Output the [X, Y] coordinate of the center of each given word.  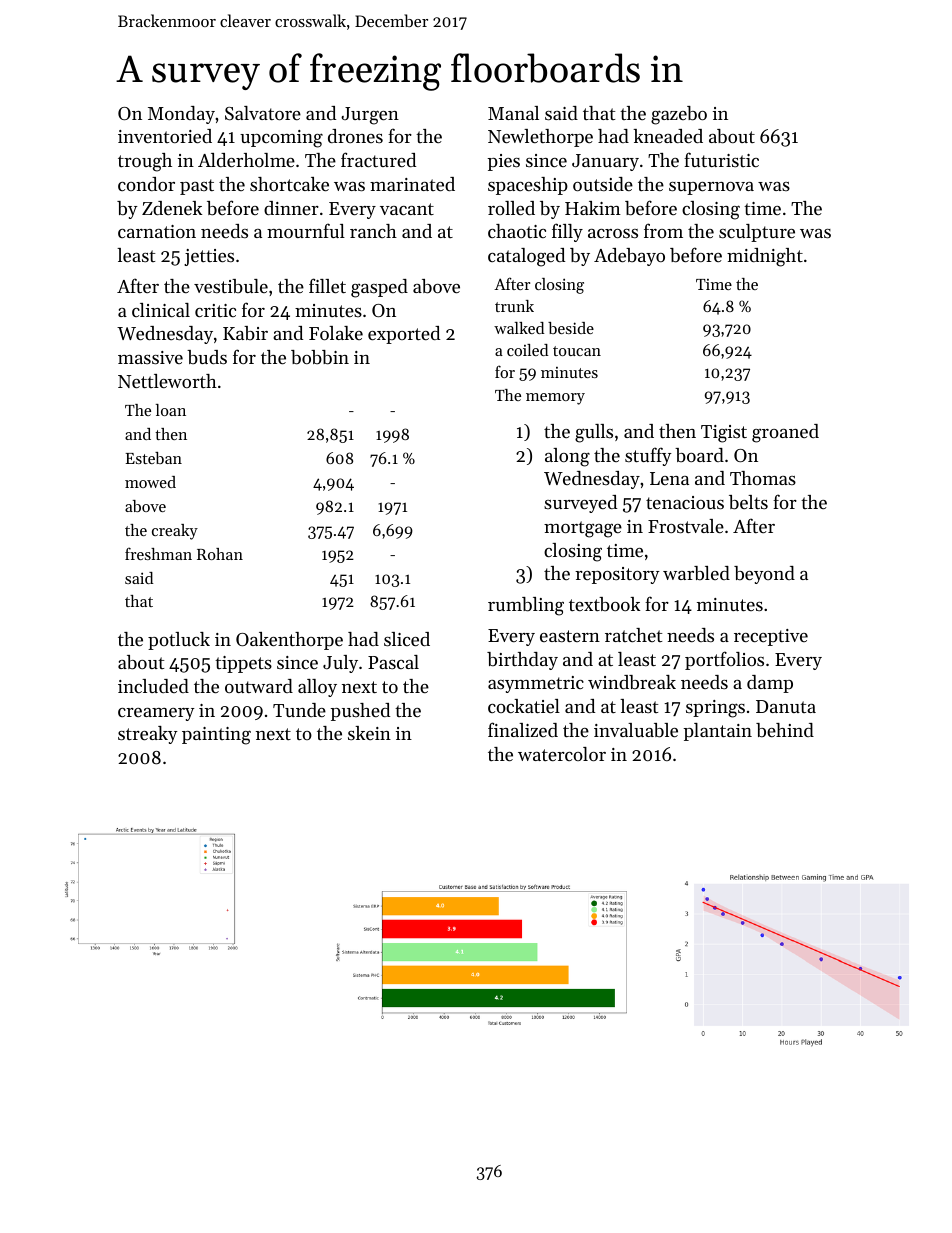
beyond [764, 575]
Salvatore [263, 113]
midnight [765, 257]
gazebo [679, 115]
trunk [514, 306]
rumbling [526, 606]
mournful [306, 230]
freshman [158, 553]
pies [503, 162]
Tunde [299, 710]
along [567, 457]
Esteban [153, 458]
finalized [523, 729]
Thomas [763, 478]
